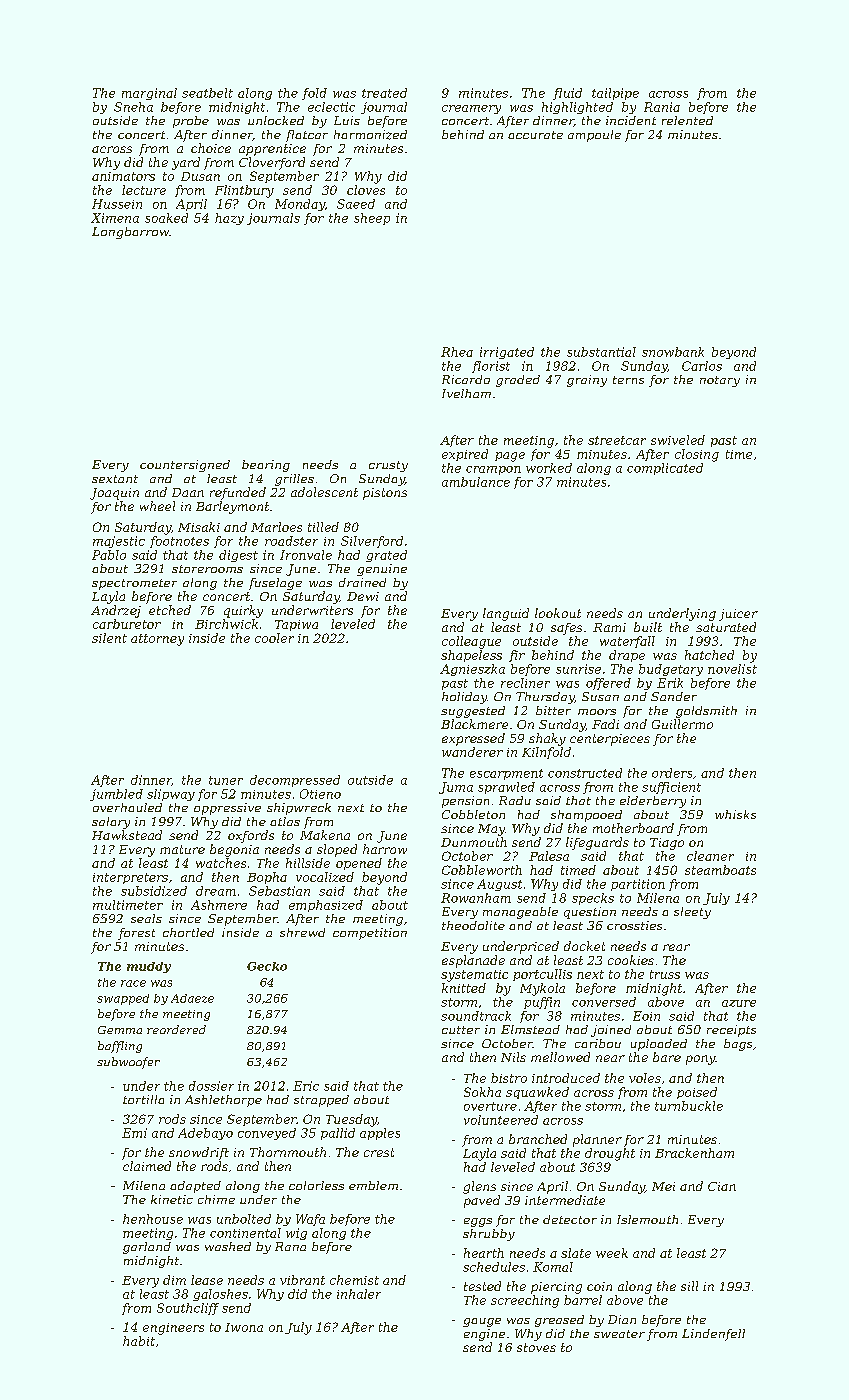 This screenshot has height=1400, width=849. Describe the element at coordinates (359, 864) in the screenshot. I see `opened` at that location.
